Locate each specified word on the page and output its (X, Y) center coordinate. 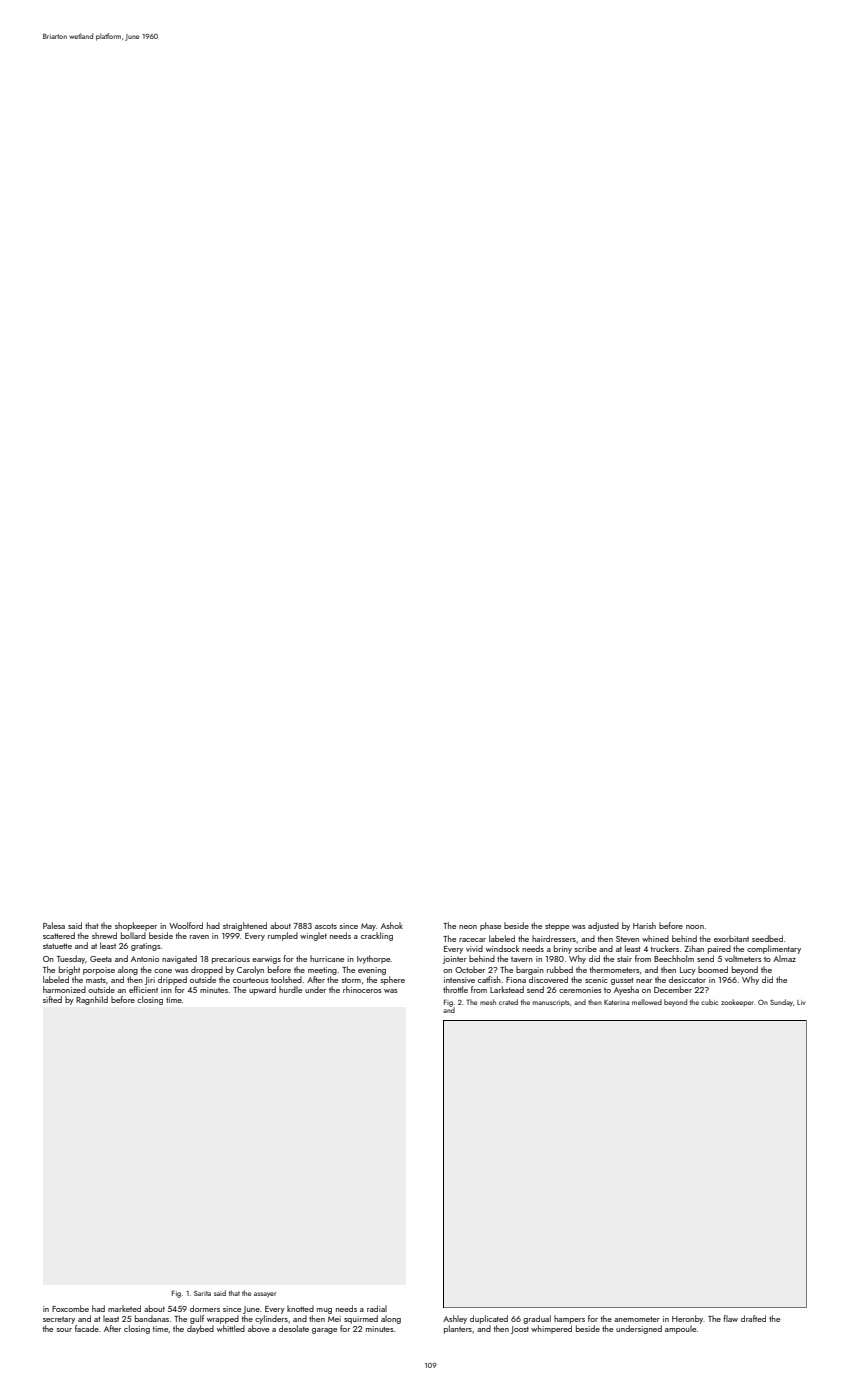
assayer (265, 1295)
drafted (753, 1318)
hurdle (290, 989)
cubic (709, 1002)
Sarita (202, 1293)
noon (695, 927)
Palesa (54, 925)
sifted (52, 999)
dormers (205, 1308)
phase (490, 926)
